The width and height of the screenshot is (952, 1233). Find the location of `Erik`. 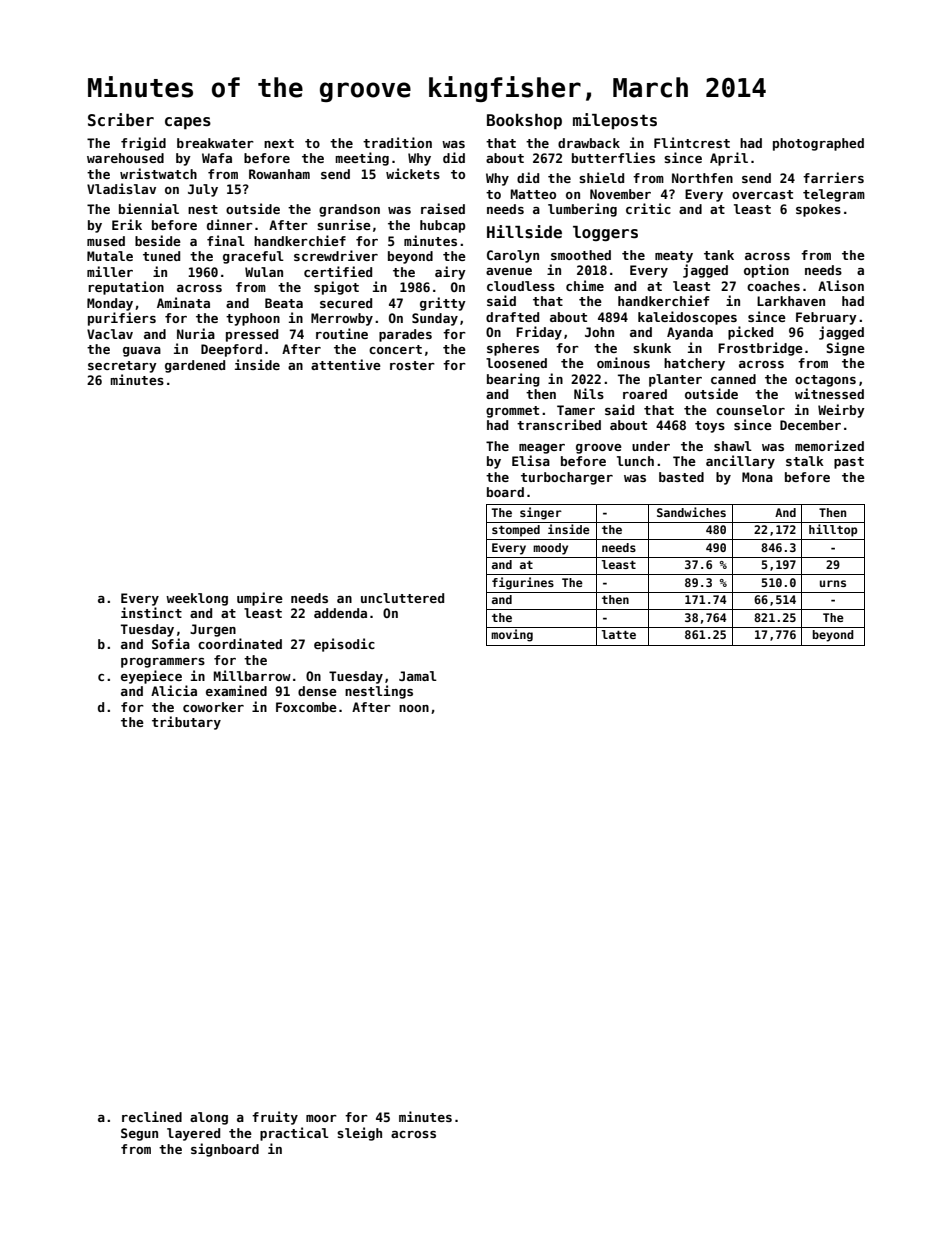

Erik is located at coordinates (127, 224).
